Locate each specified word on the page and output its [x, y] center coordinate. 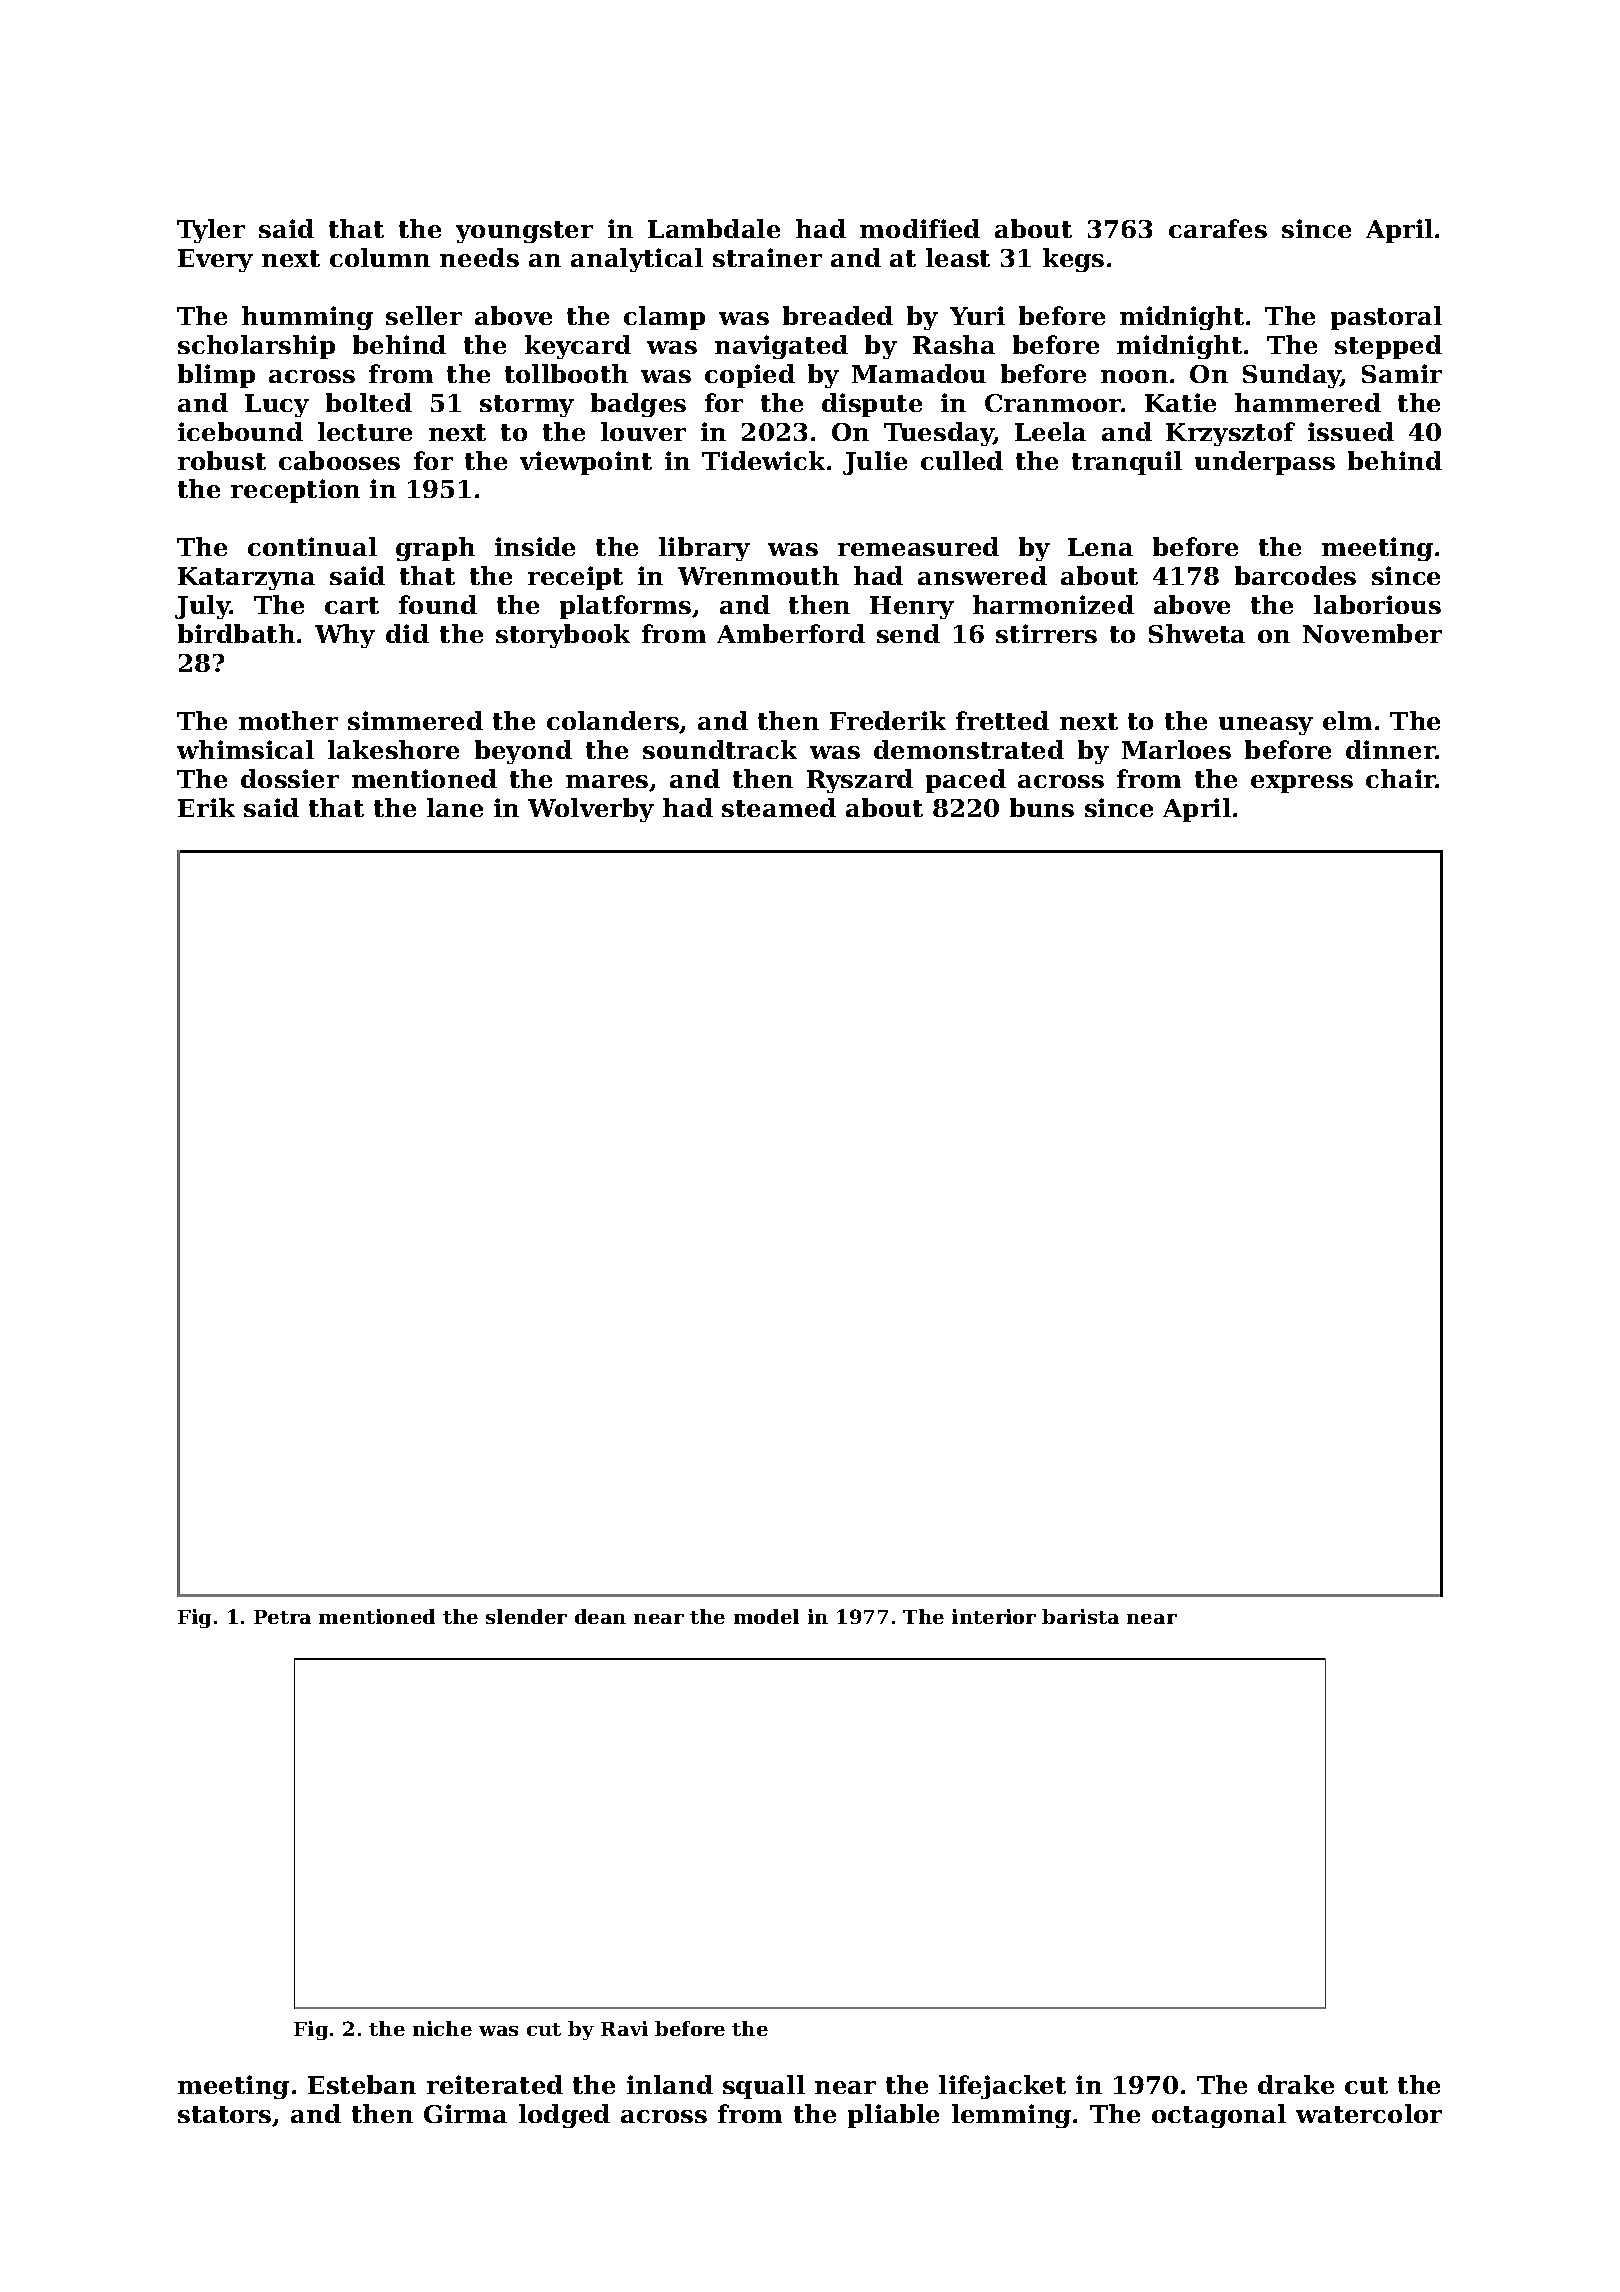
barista [1080, 1616]
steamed [779, 807]
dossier [290, 778]
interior [994, 1616]
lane [455, 807]
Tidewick [763, 460]
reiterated [495, 2084]
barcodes [1295, 575]
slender [526, 1616]
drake [1296, 2084]
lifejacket [1002, 2087]
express [1302, 784]
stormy [527, 406]
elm [1347, 720]
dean [600, 1616]
